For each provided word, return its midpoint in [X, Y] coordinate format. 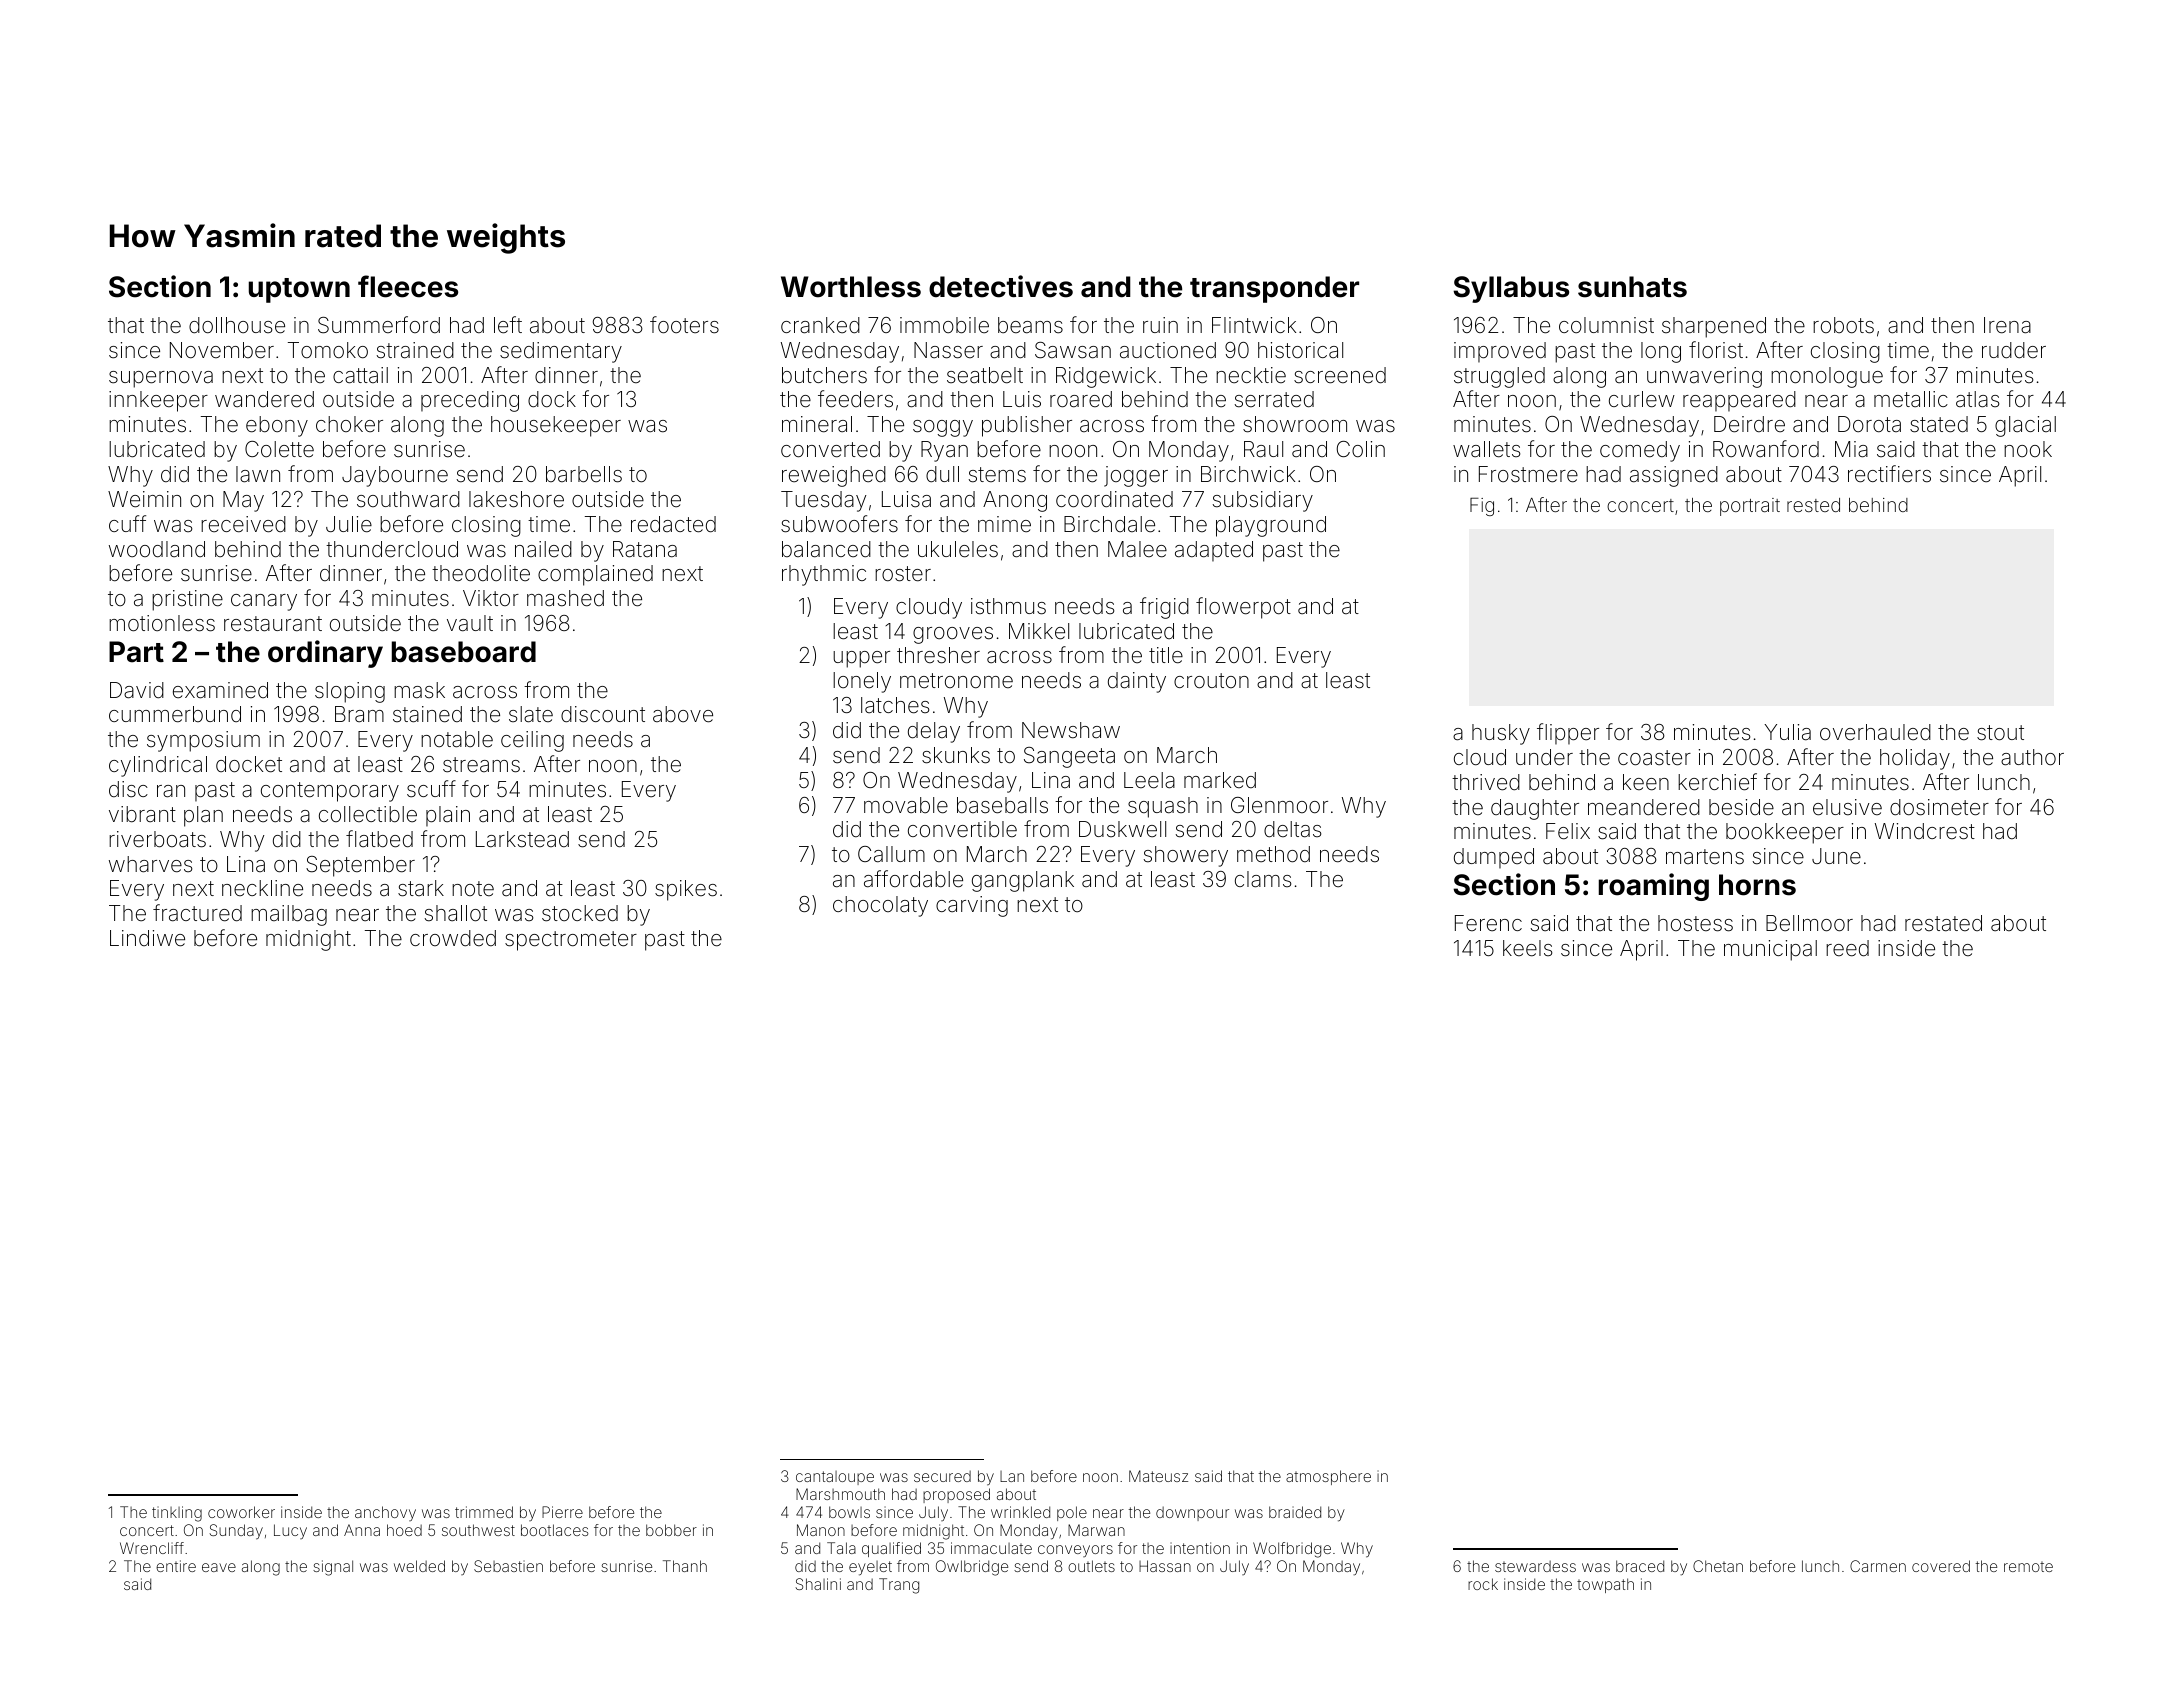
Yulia [1787, 732]
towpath [1605, 1585]
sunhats [1632, 287]
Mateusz [1158, 1476]
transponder [1274, 289]
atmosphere [1328, 1477]
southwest [478, 1530]
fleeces [408, 286]
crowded [453, 938]
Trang [899, 1586]
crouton [1211, 681]
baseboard [464, 652]
